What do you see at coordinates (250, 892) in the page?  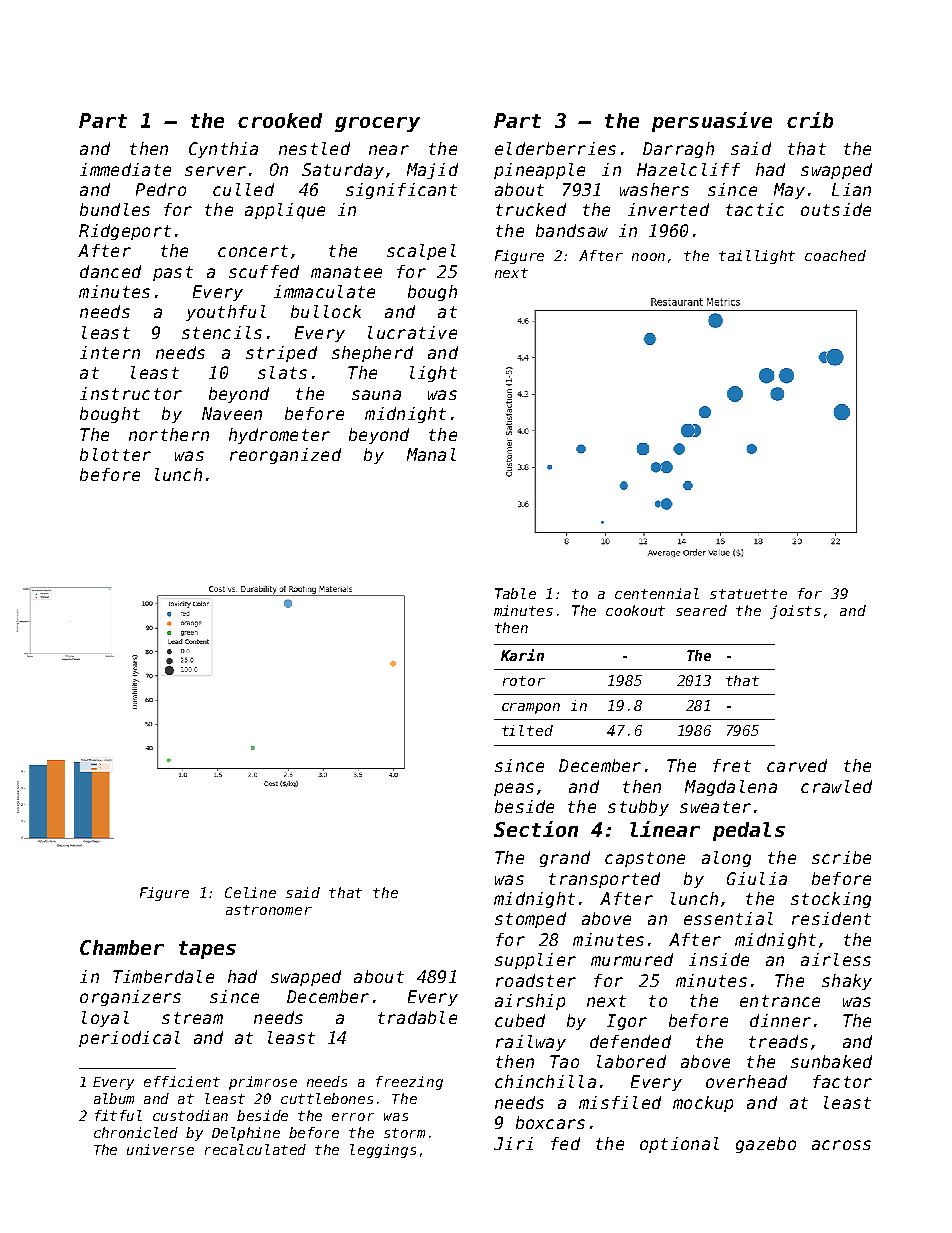 I see `Celine` at bounding box center [250, 892].
